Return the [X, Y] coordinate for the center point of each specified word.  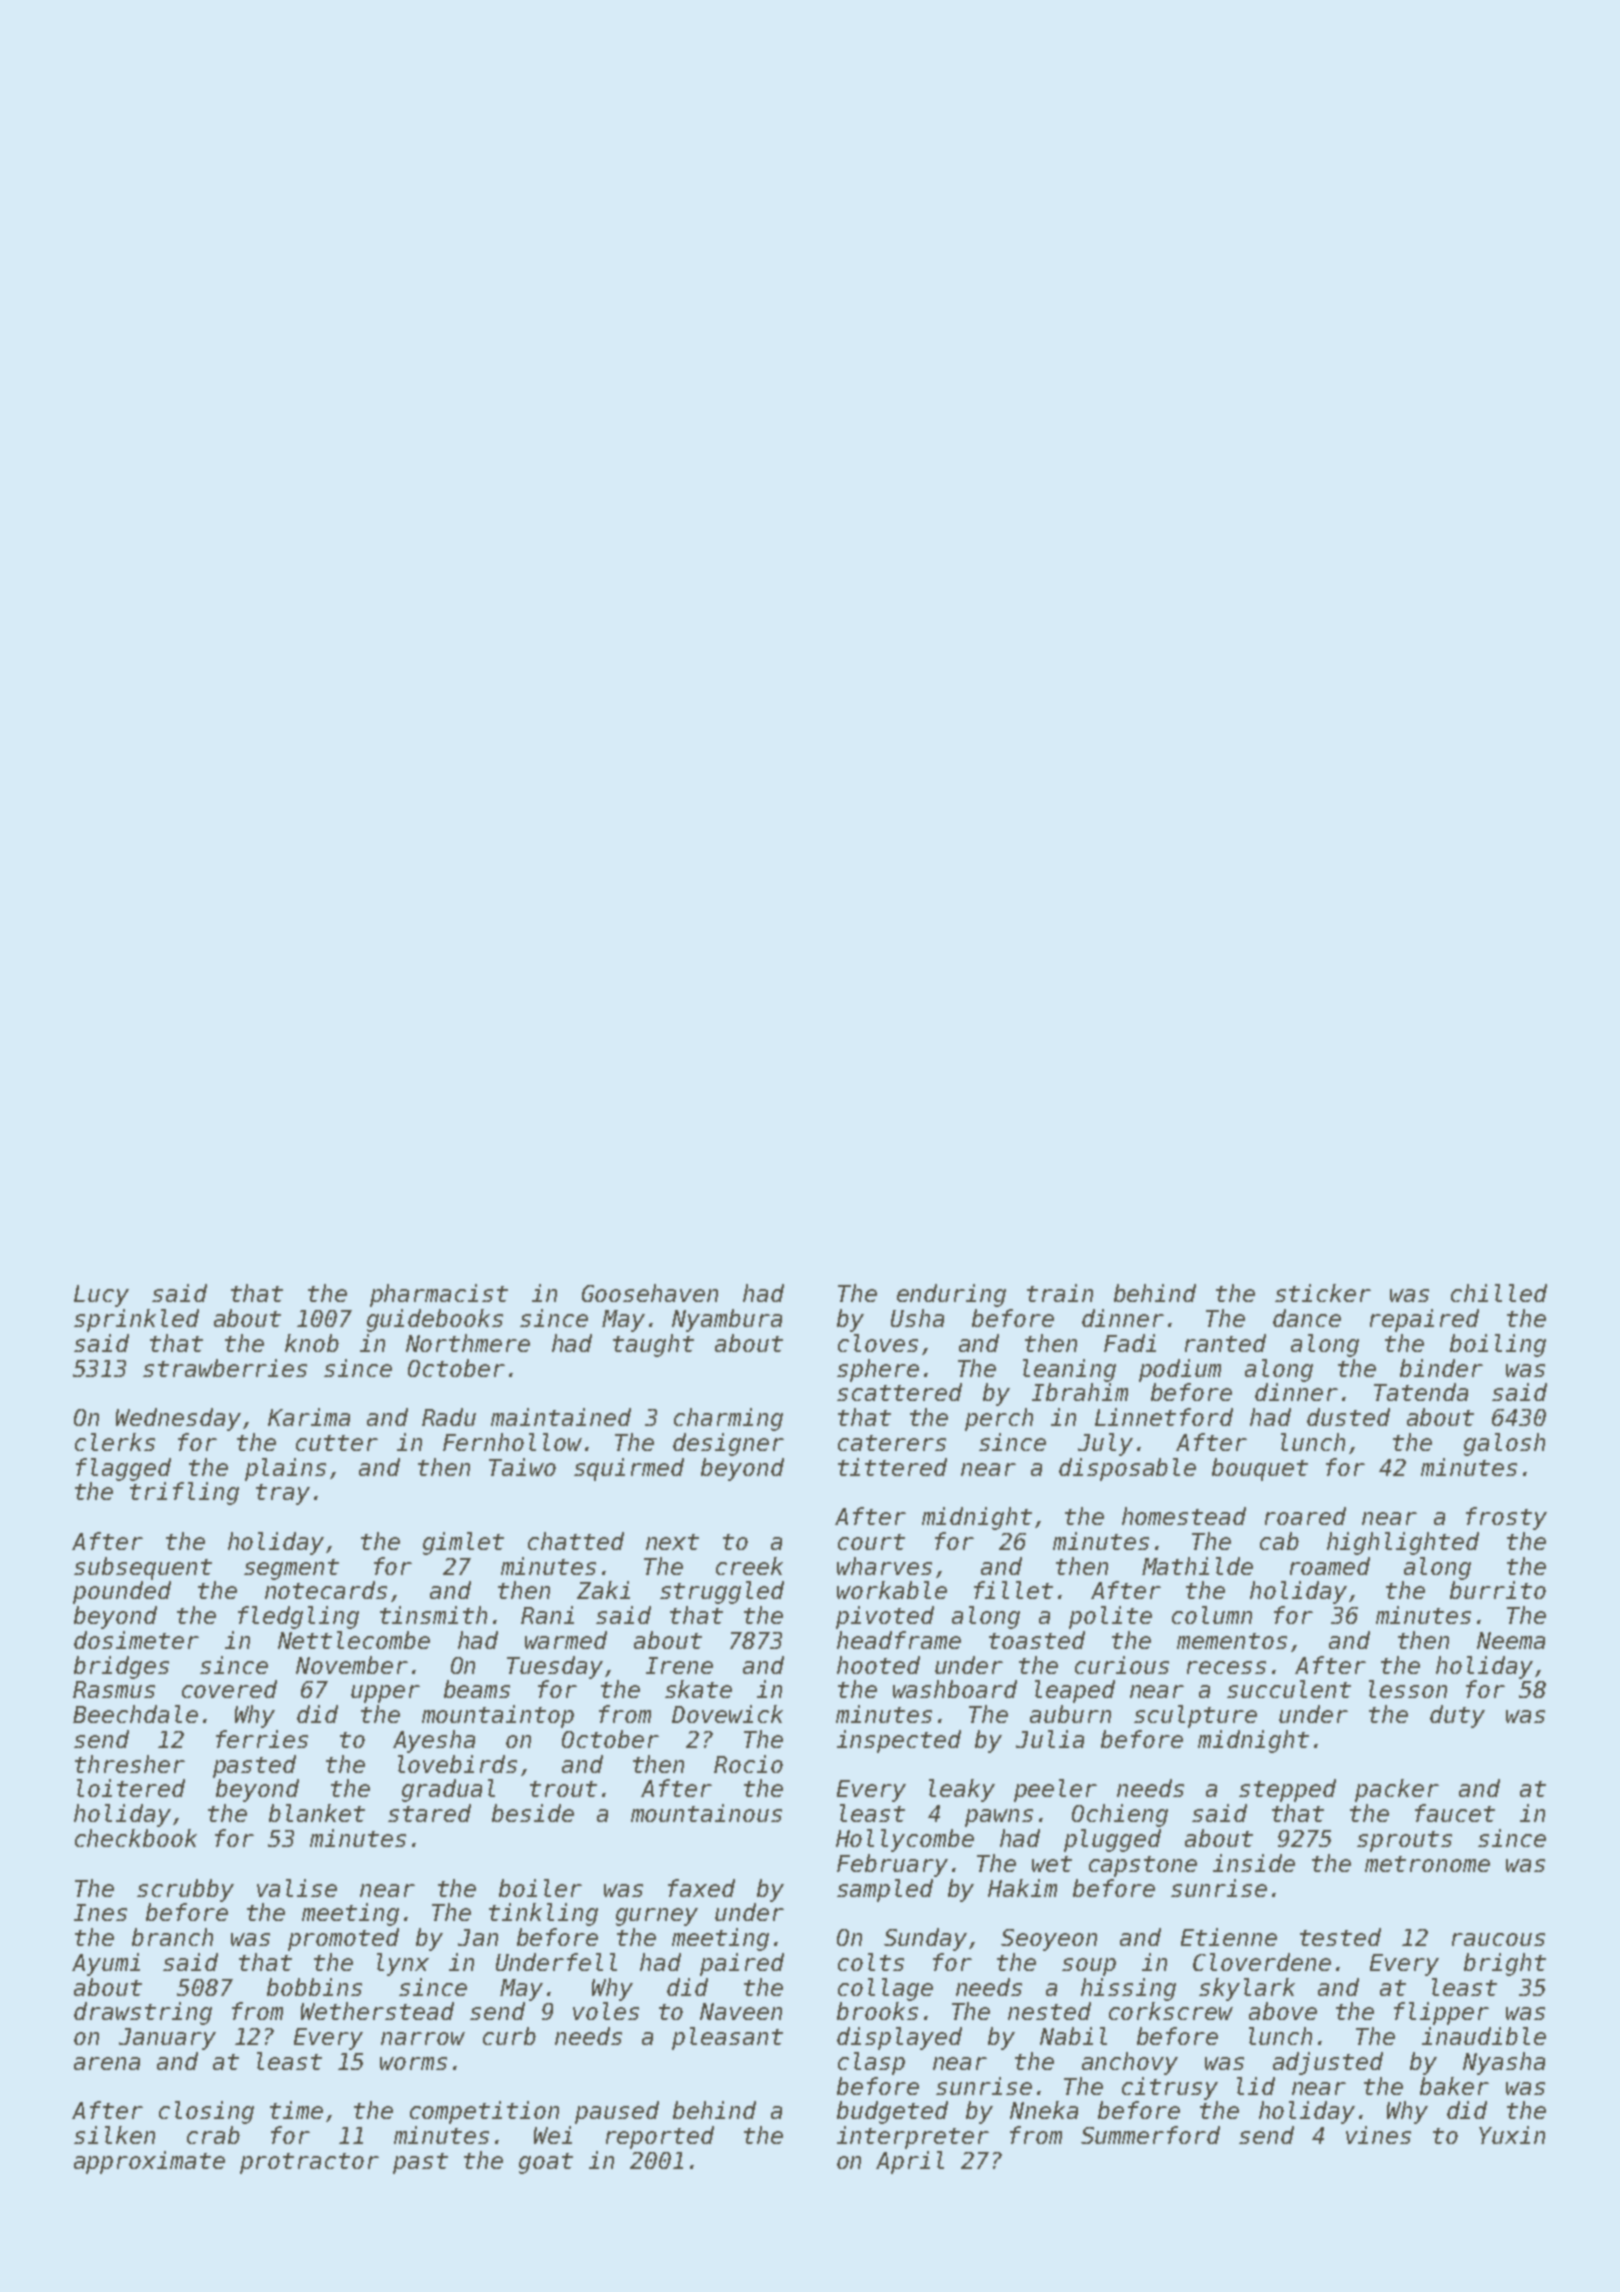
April [910, 2162]
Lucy [101, 1296]
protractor [309, 2163]
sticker [1323, 1293]
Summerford [1150, 2135]
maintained [561, 1417]
